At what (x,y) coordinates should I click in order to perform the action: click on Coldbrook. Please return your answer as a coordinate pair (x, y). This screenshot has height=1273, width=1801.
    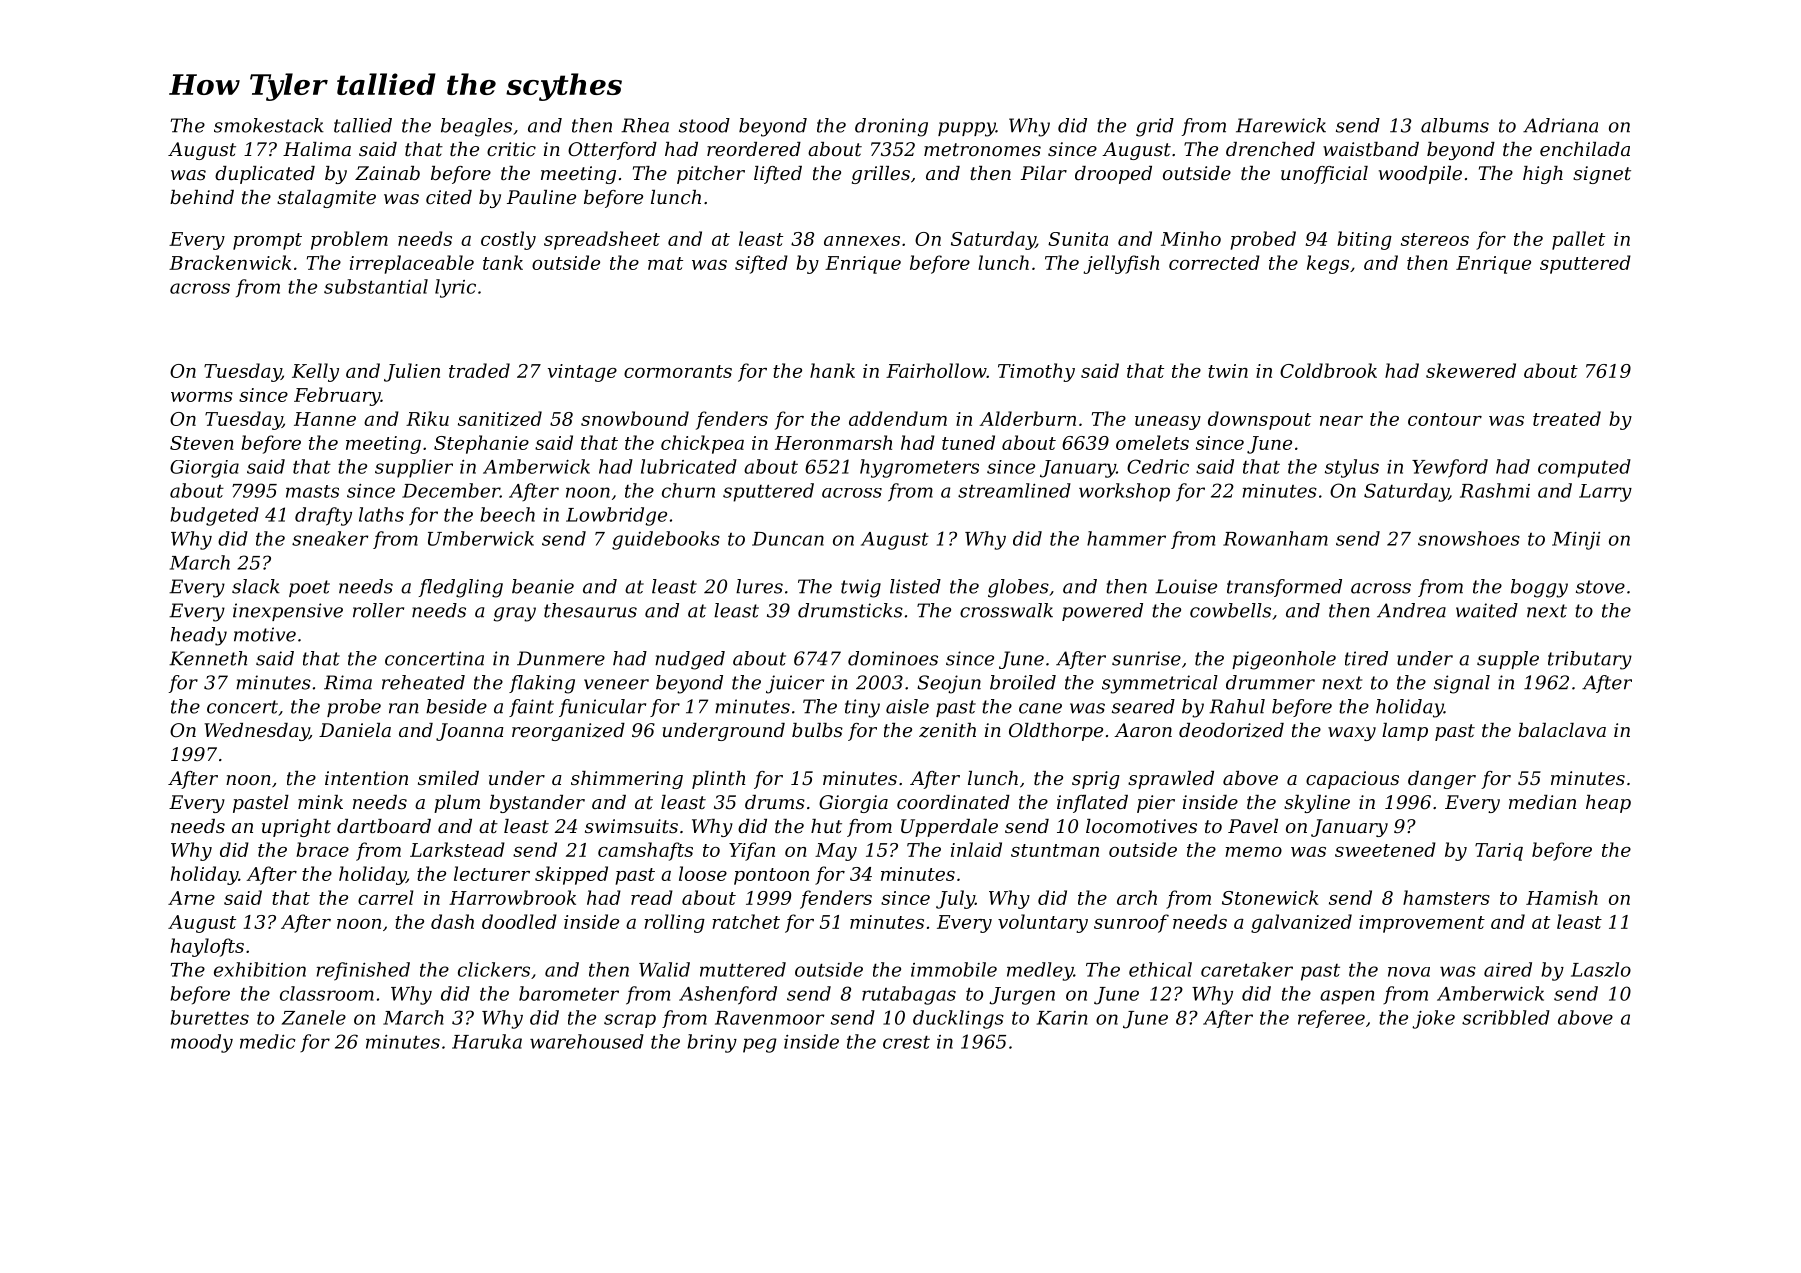
    Looking at the image, I should click on (1328, 370).
